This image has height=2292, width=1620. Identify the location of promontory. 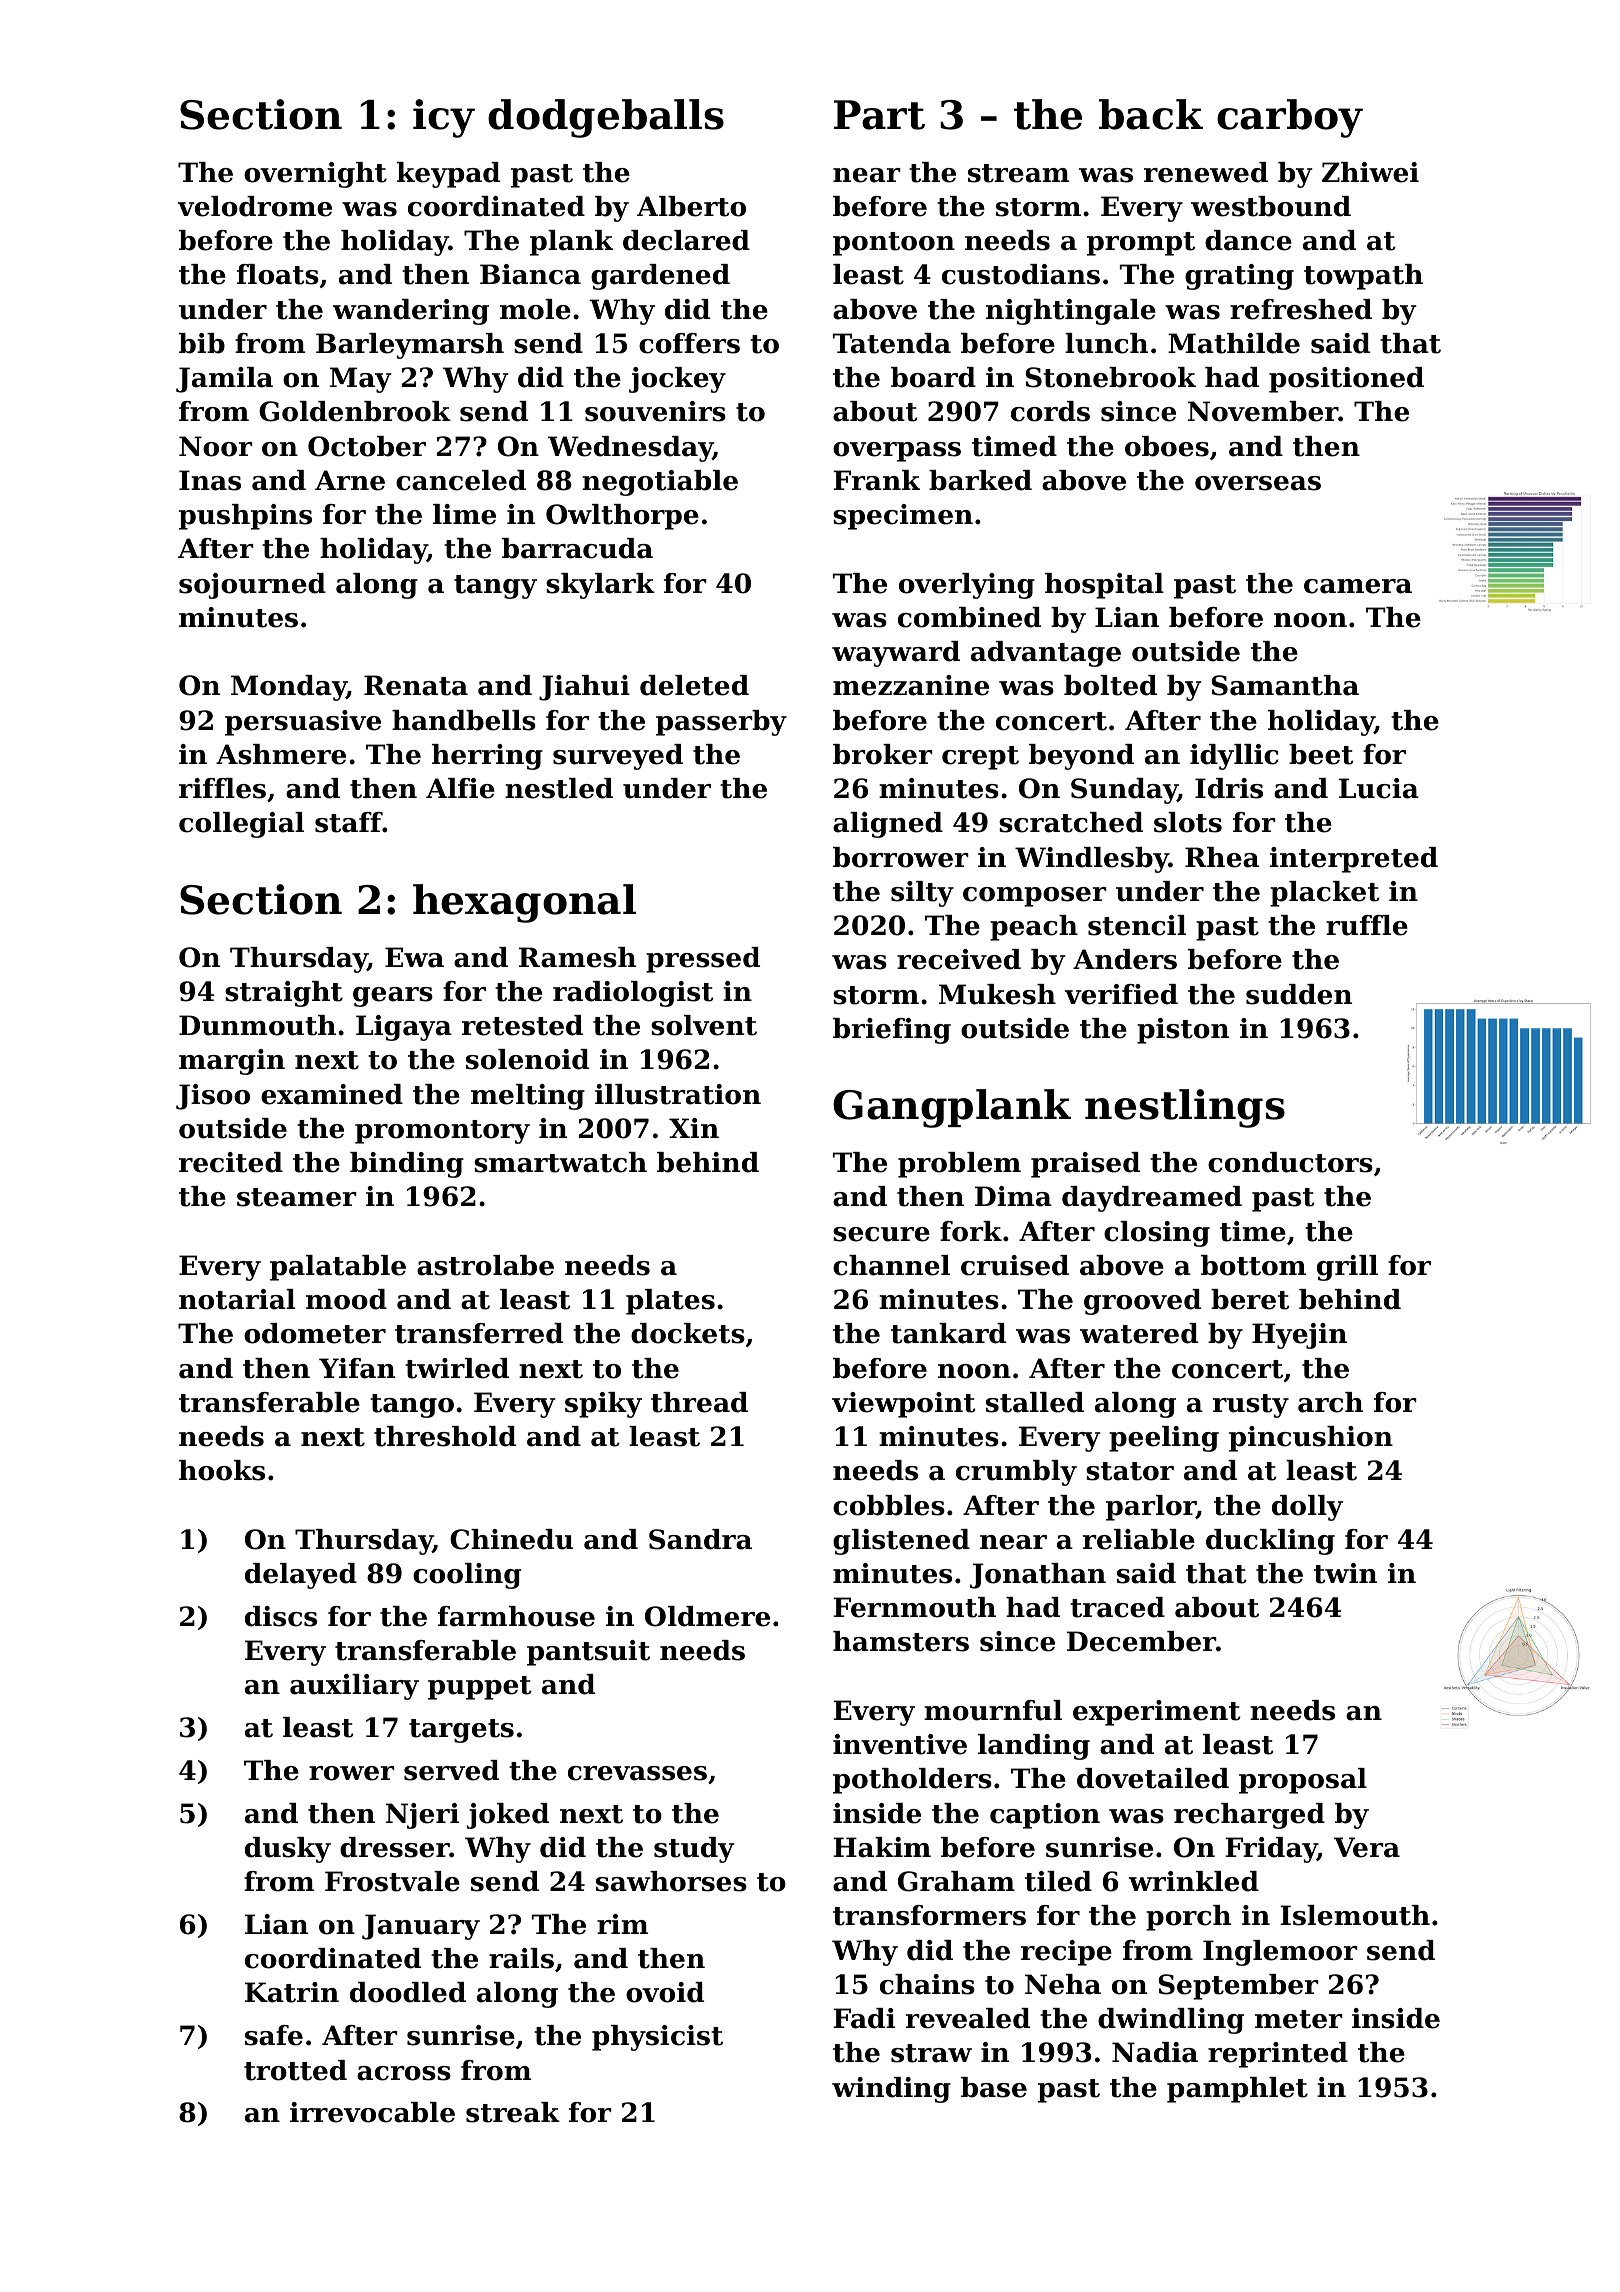
(442, 1132).
